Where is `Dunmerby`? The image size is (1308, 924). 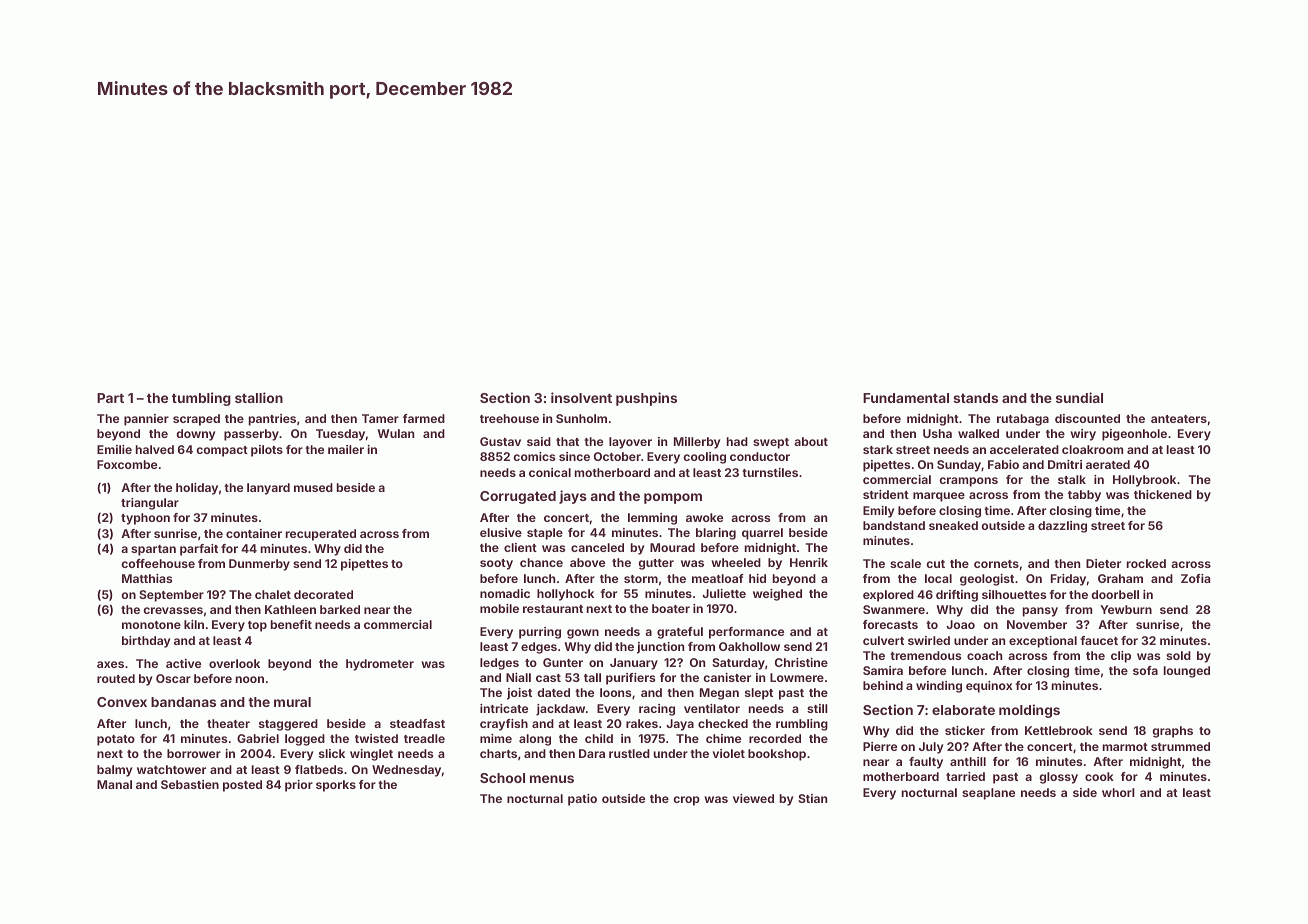
Dunmerby is located at coordinates (259, 565).
